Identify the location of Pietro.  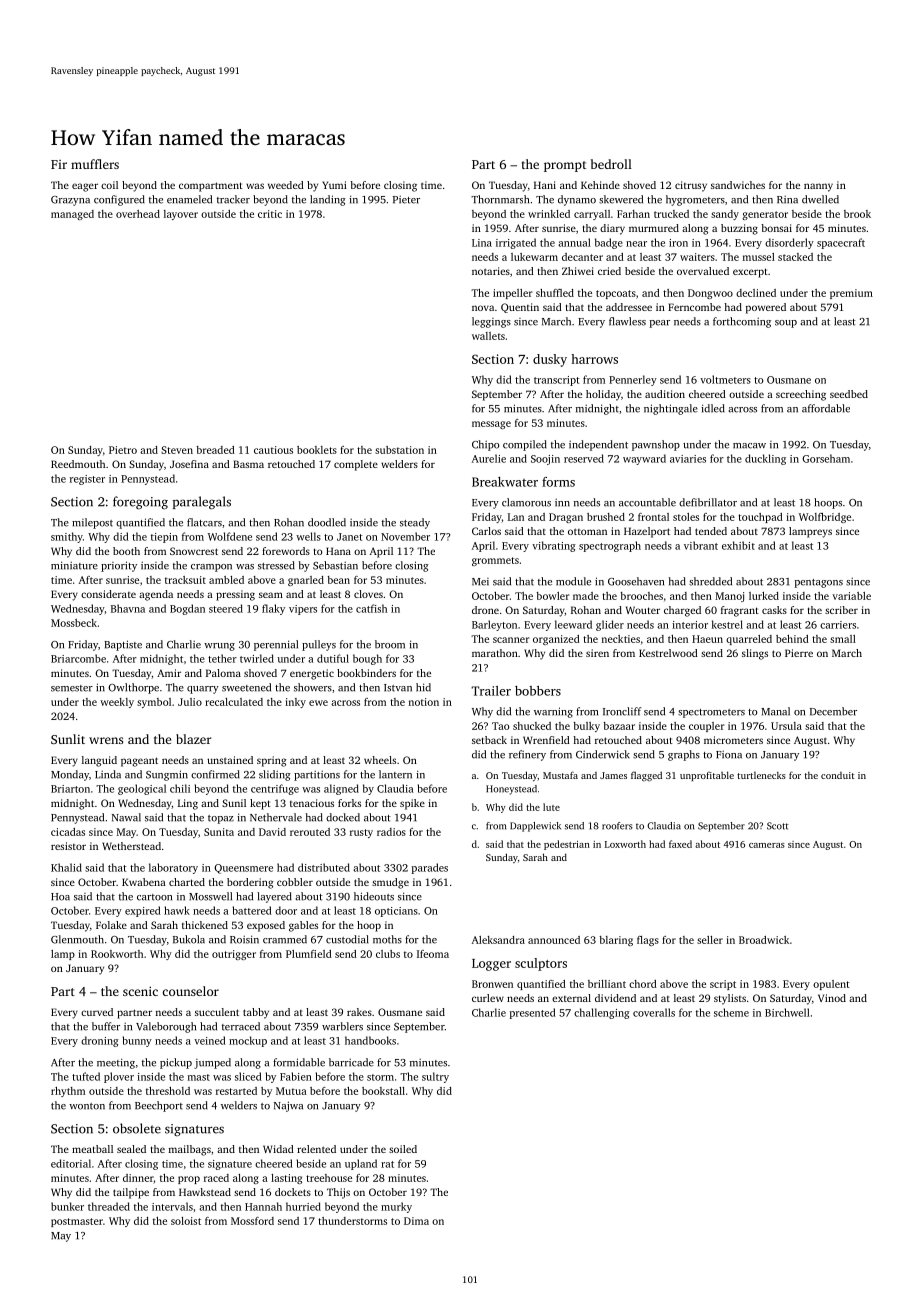
(123, 450).
